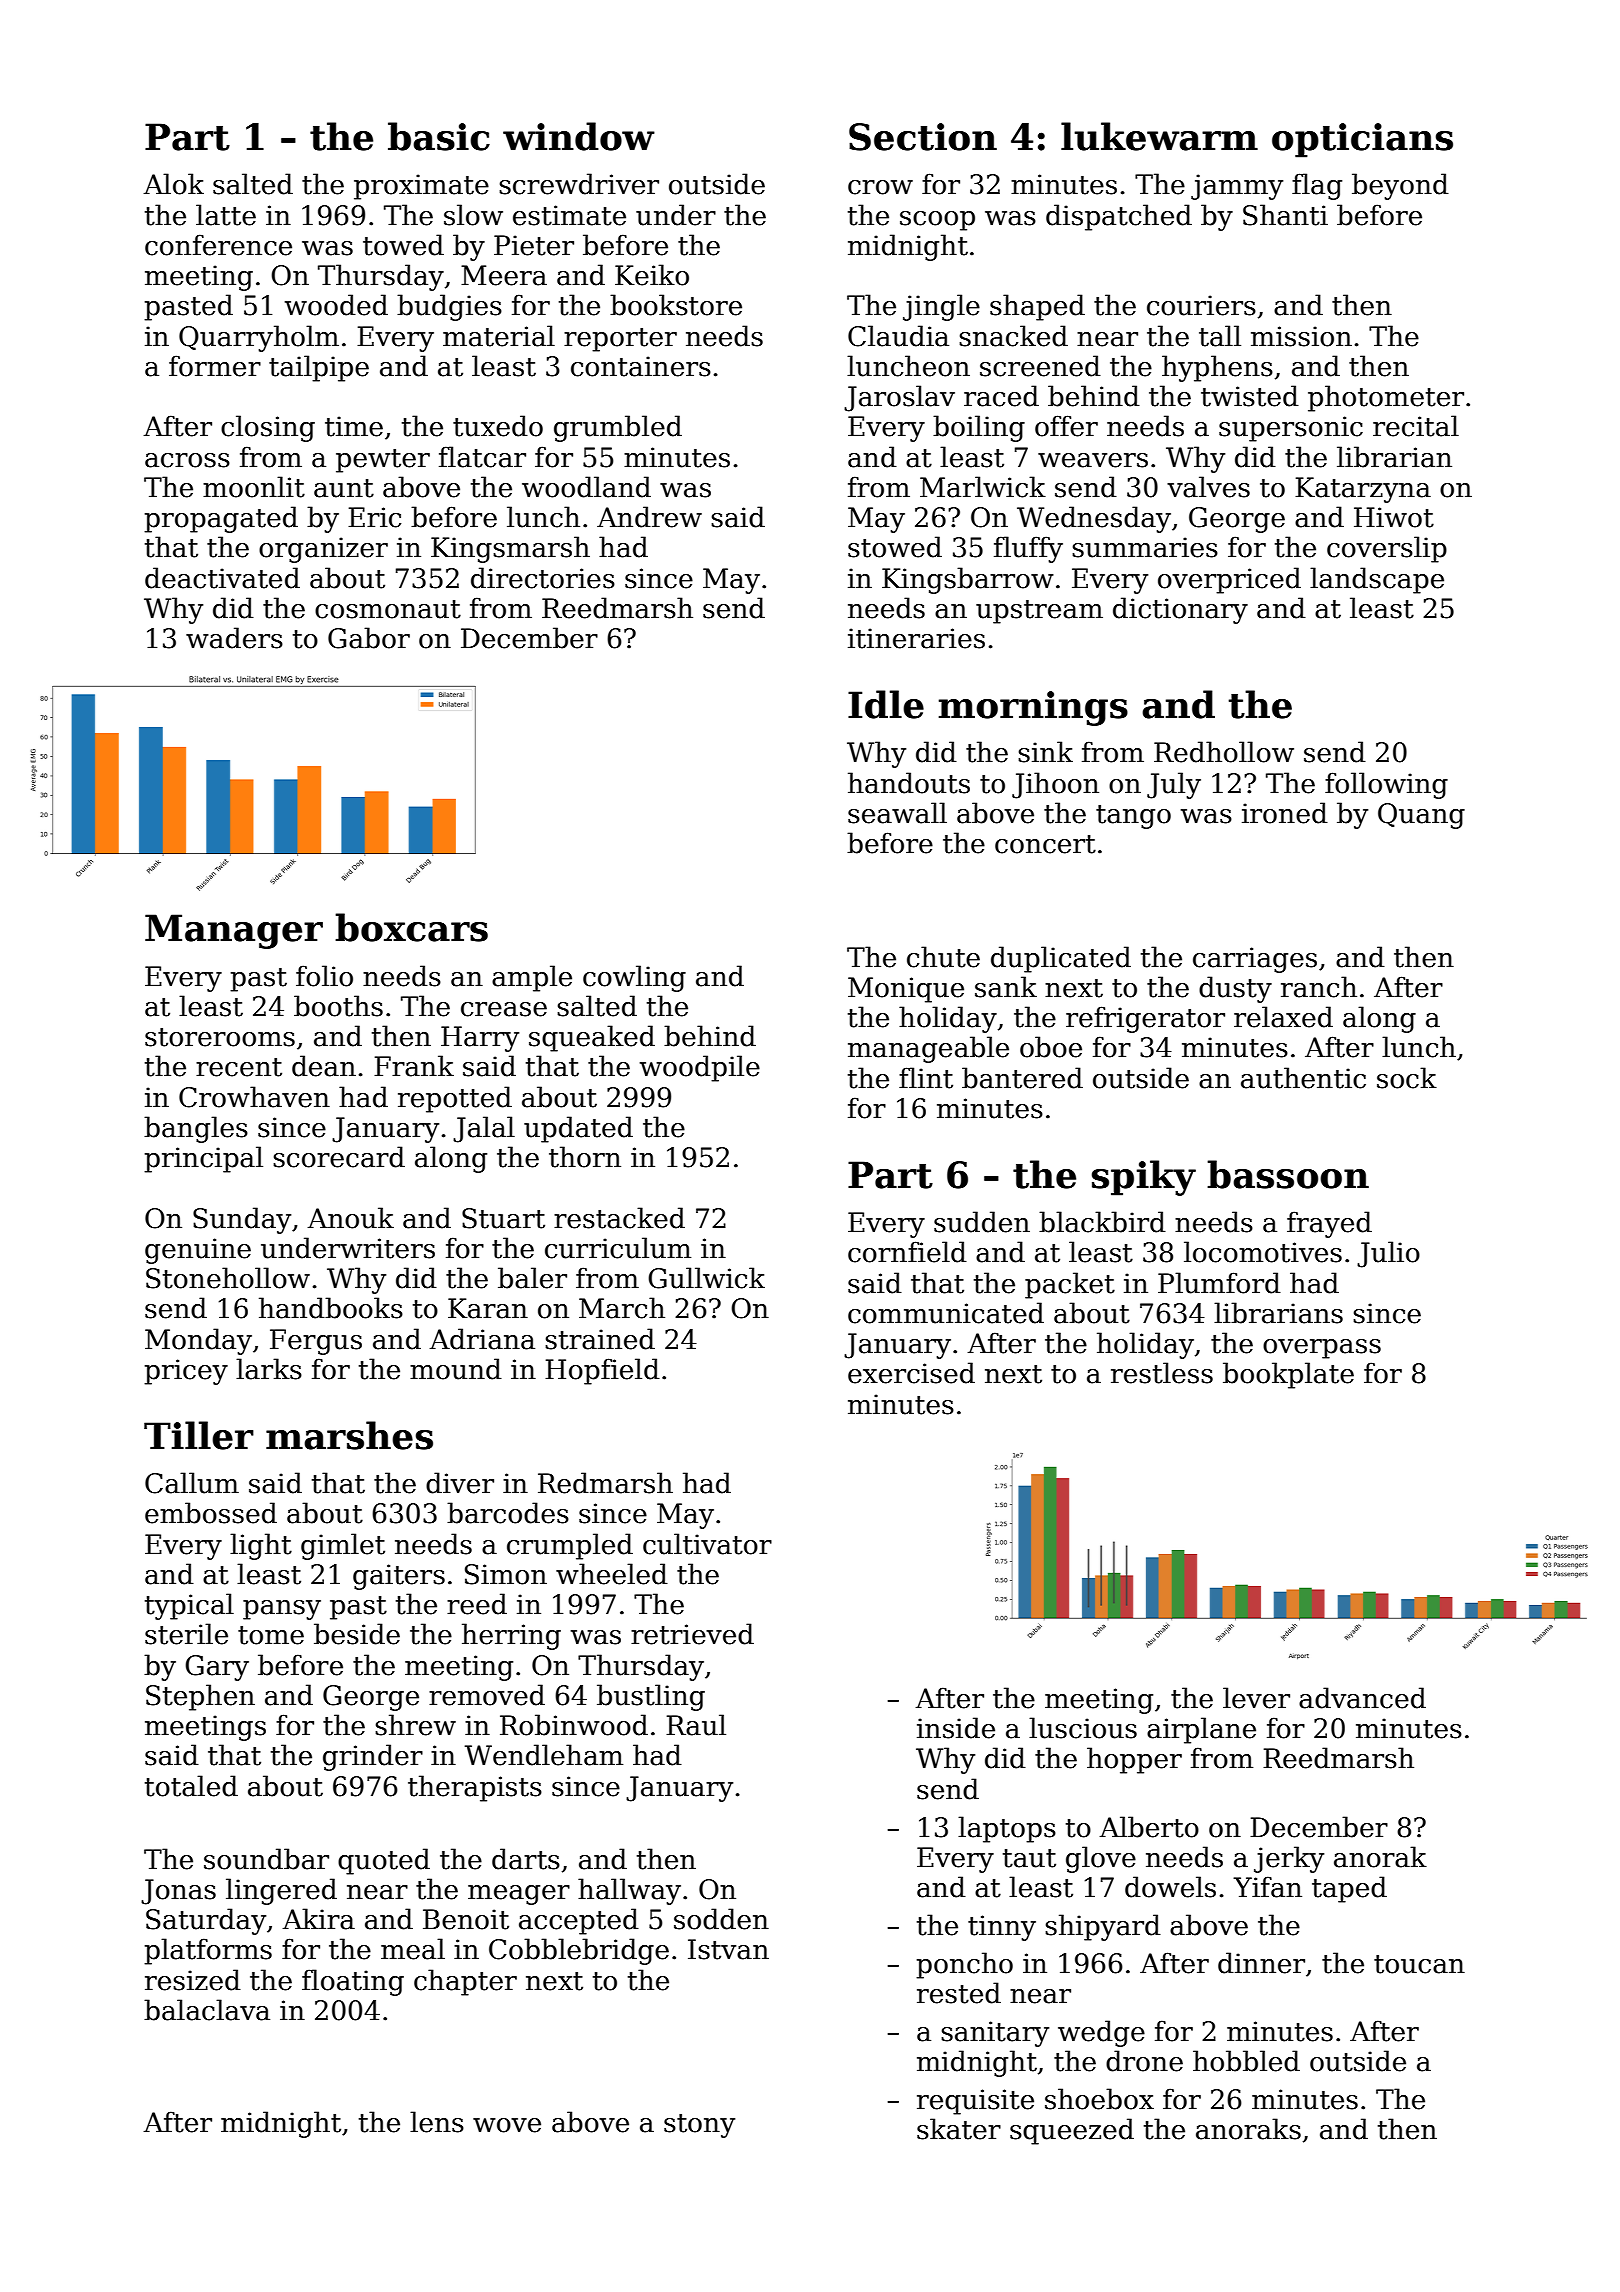  What do you see at coordinates (415, 1725) in the screenshot?
I see `shrew` at bounding box center [415, 1725].
